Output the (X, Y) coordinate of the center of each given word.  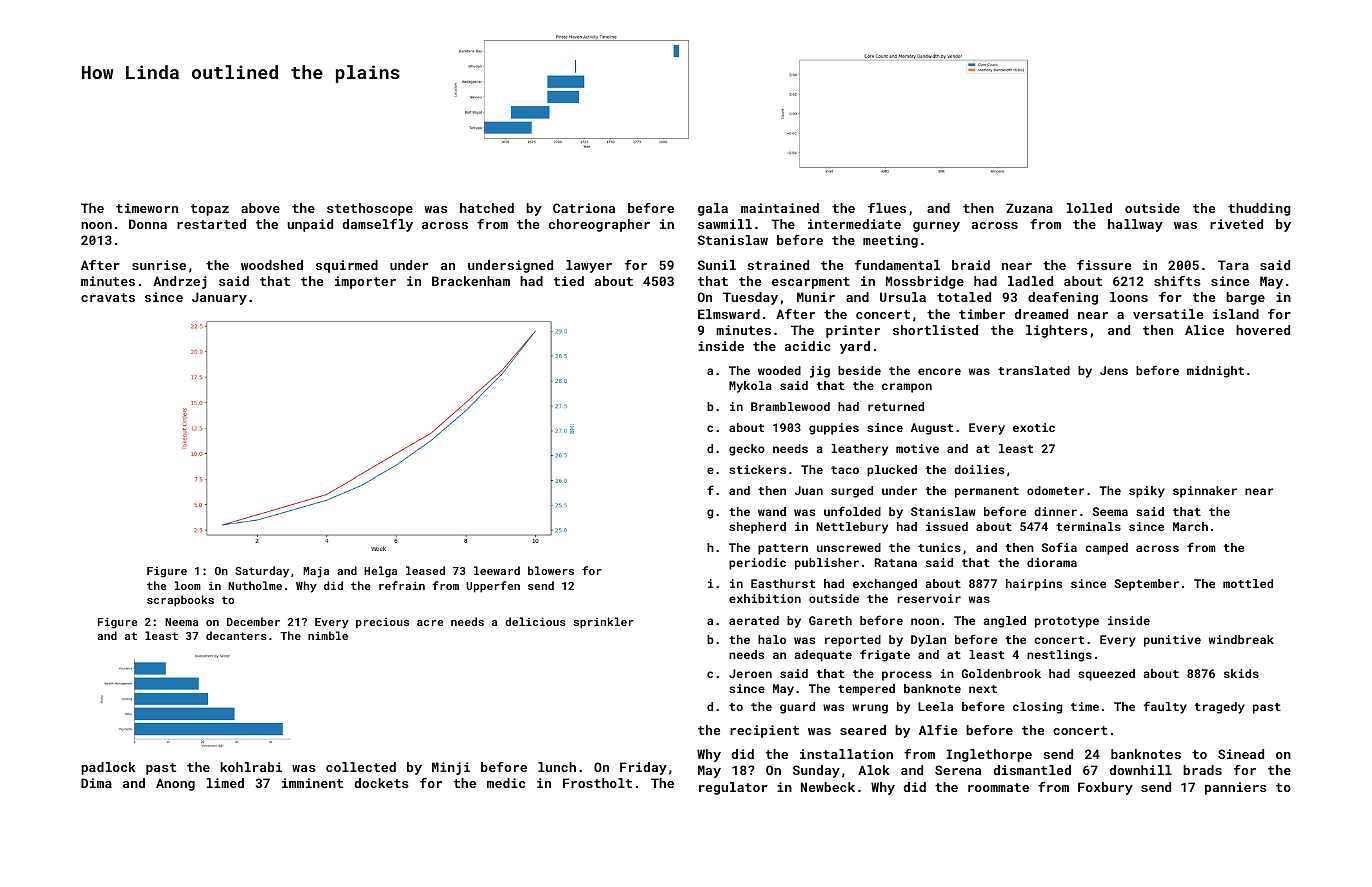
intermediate (854, 224)
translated (1034, 370)
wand (772, 511)
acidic (808, 346)
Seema (1110, 511)
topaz (210, 210)
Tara (1233, 265)
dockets (382, 783)
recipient (764, 731)
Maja (316, 572)
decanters (236, 635)
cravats (108, 297)
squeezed (1106, 675)
